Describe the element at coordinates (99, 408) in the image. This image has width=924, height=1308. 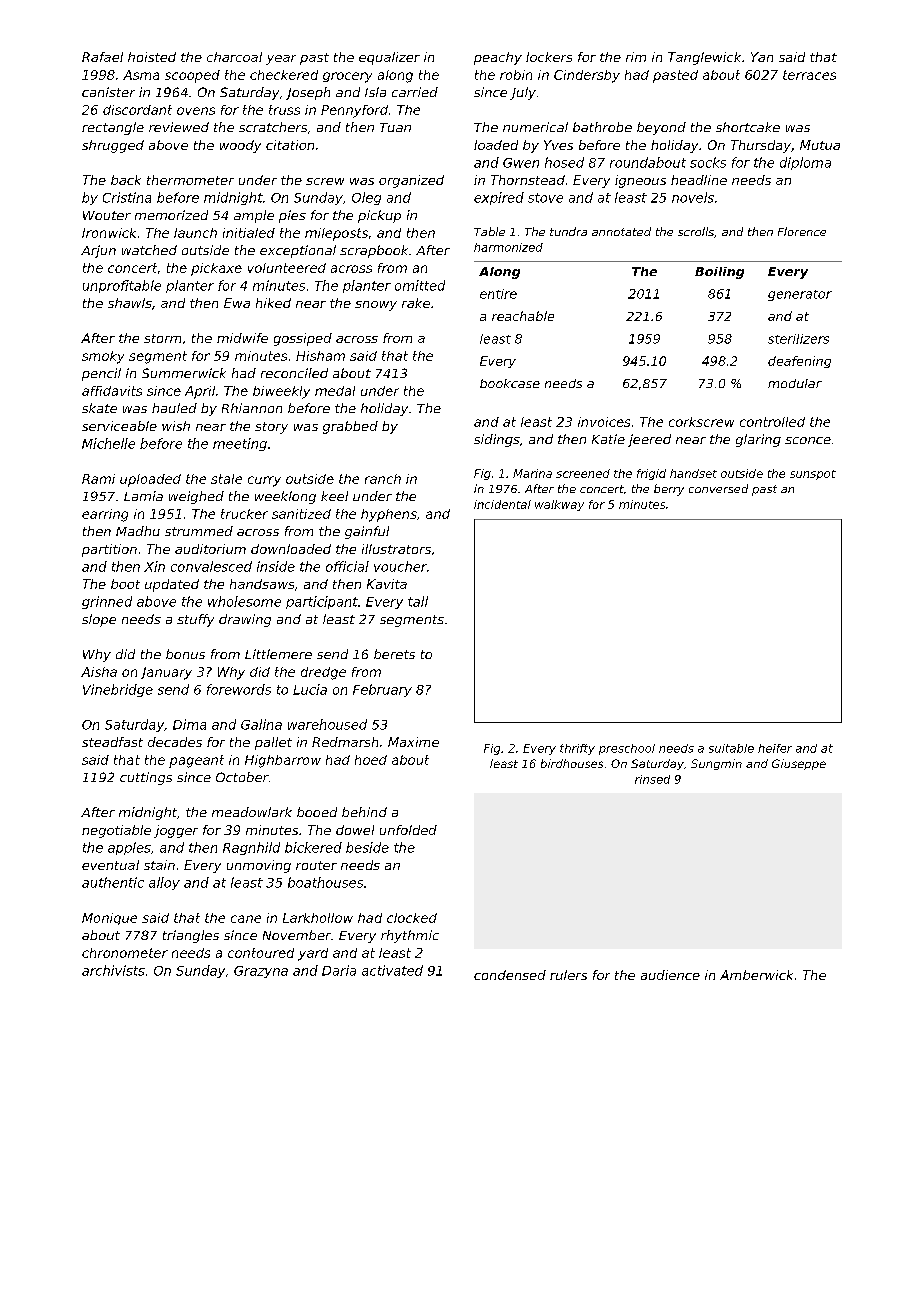
I see `skate` at that location.
